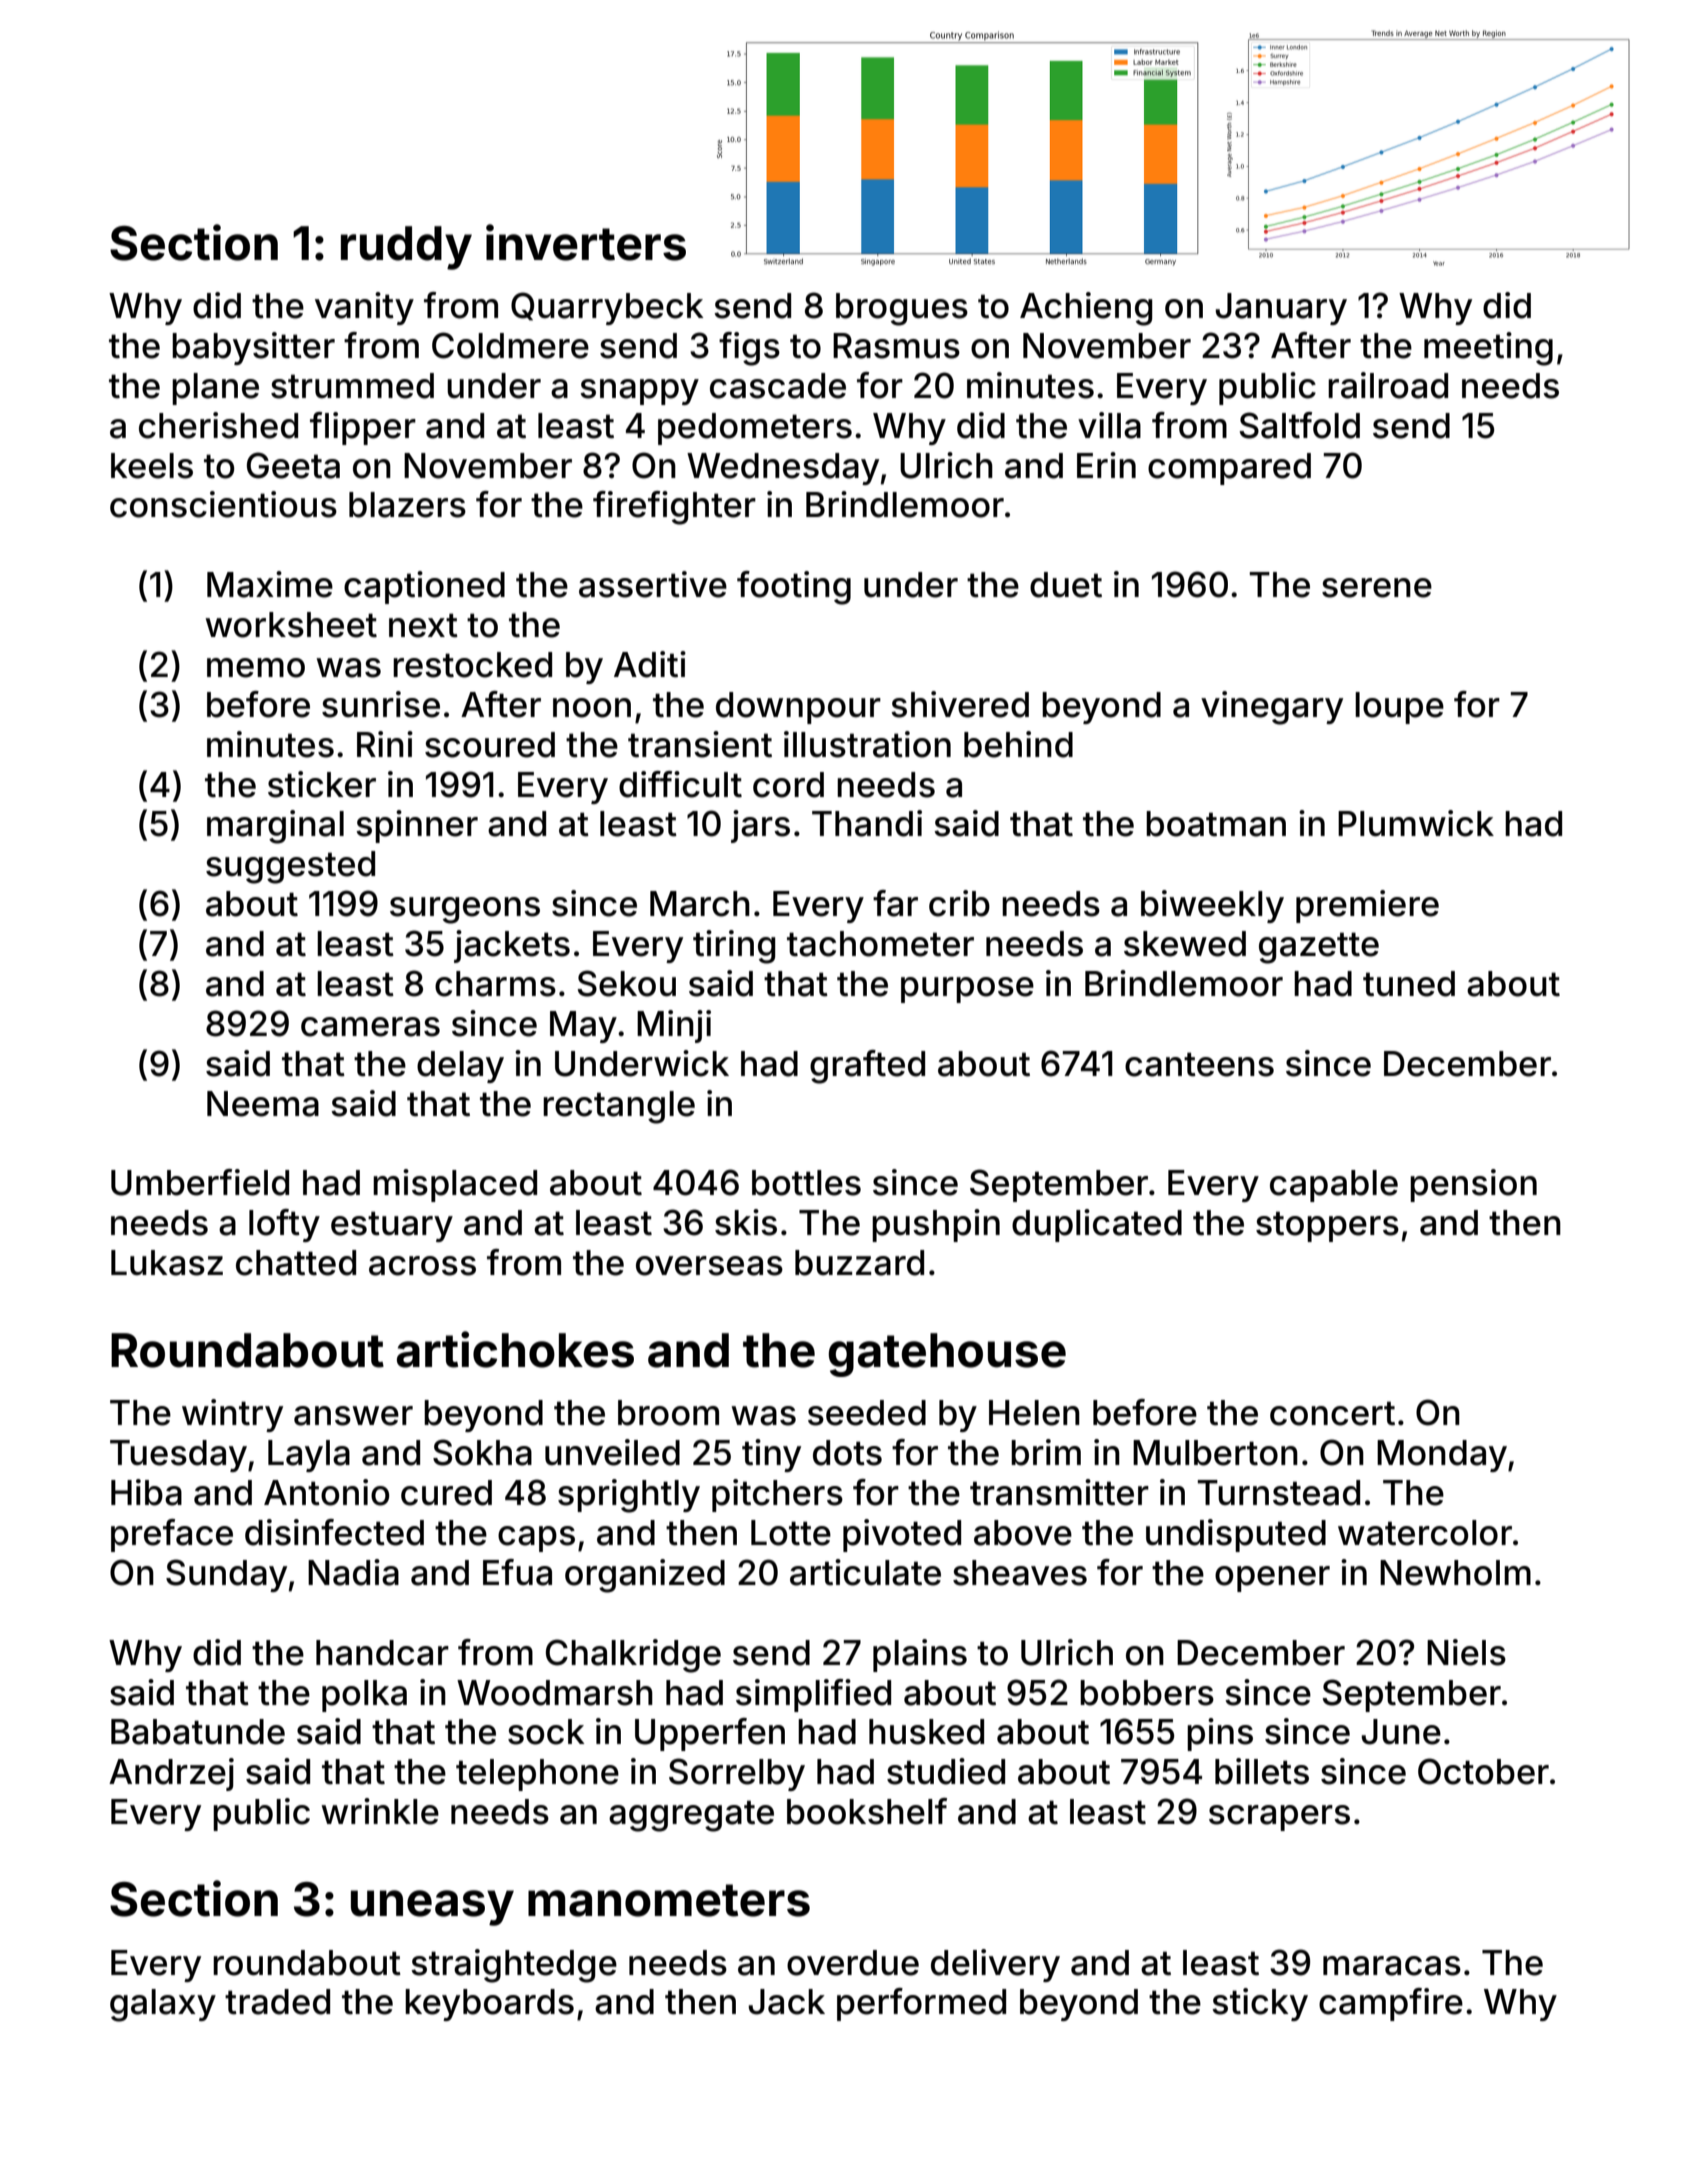 The width and height of the screenshot is (1683, 2178). I want to click on cameras, so click(370, 1027).
